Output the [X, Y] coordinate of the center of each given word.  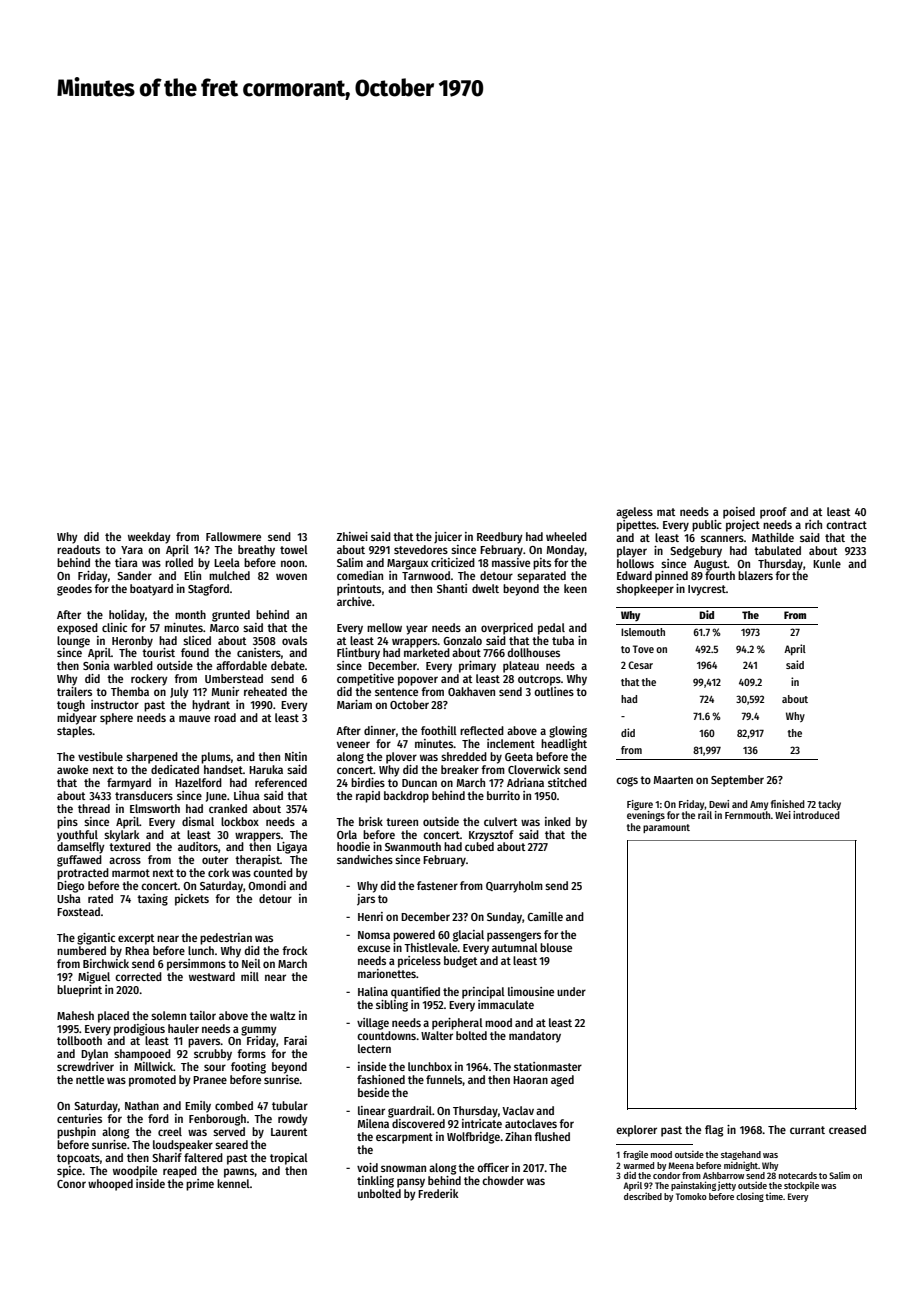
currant [807, 1130]
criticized [453, 562]
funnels [444, 1080]
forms [251, 1053]
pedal [551, 629]
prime [200, 1185]
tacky [829, 805]
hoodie [353, 846]
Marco [224, 628]
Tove [643, 649]
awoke [72, 769]
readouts [78, 549]
